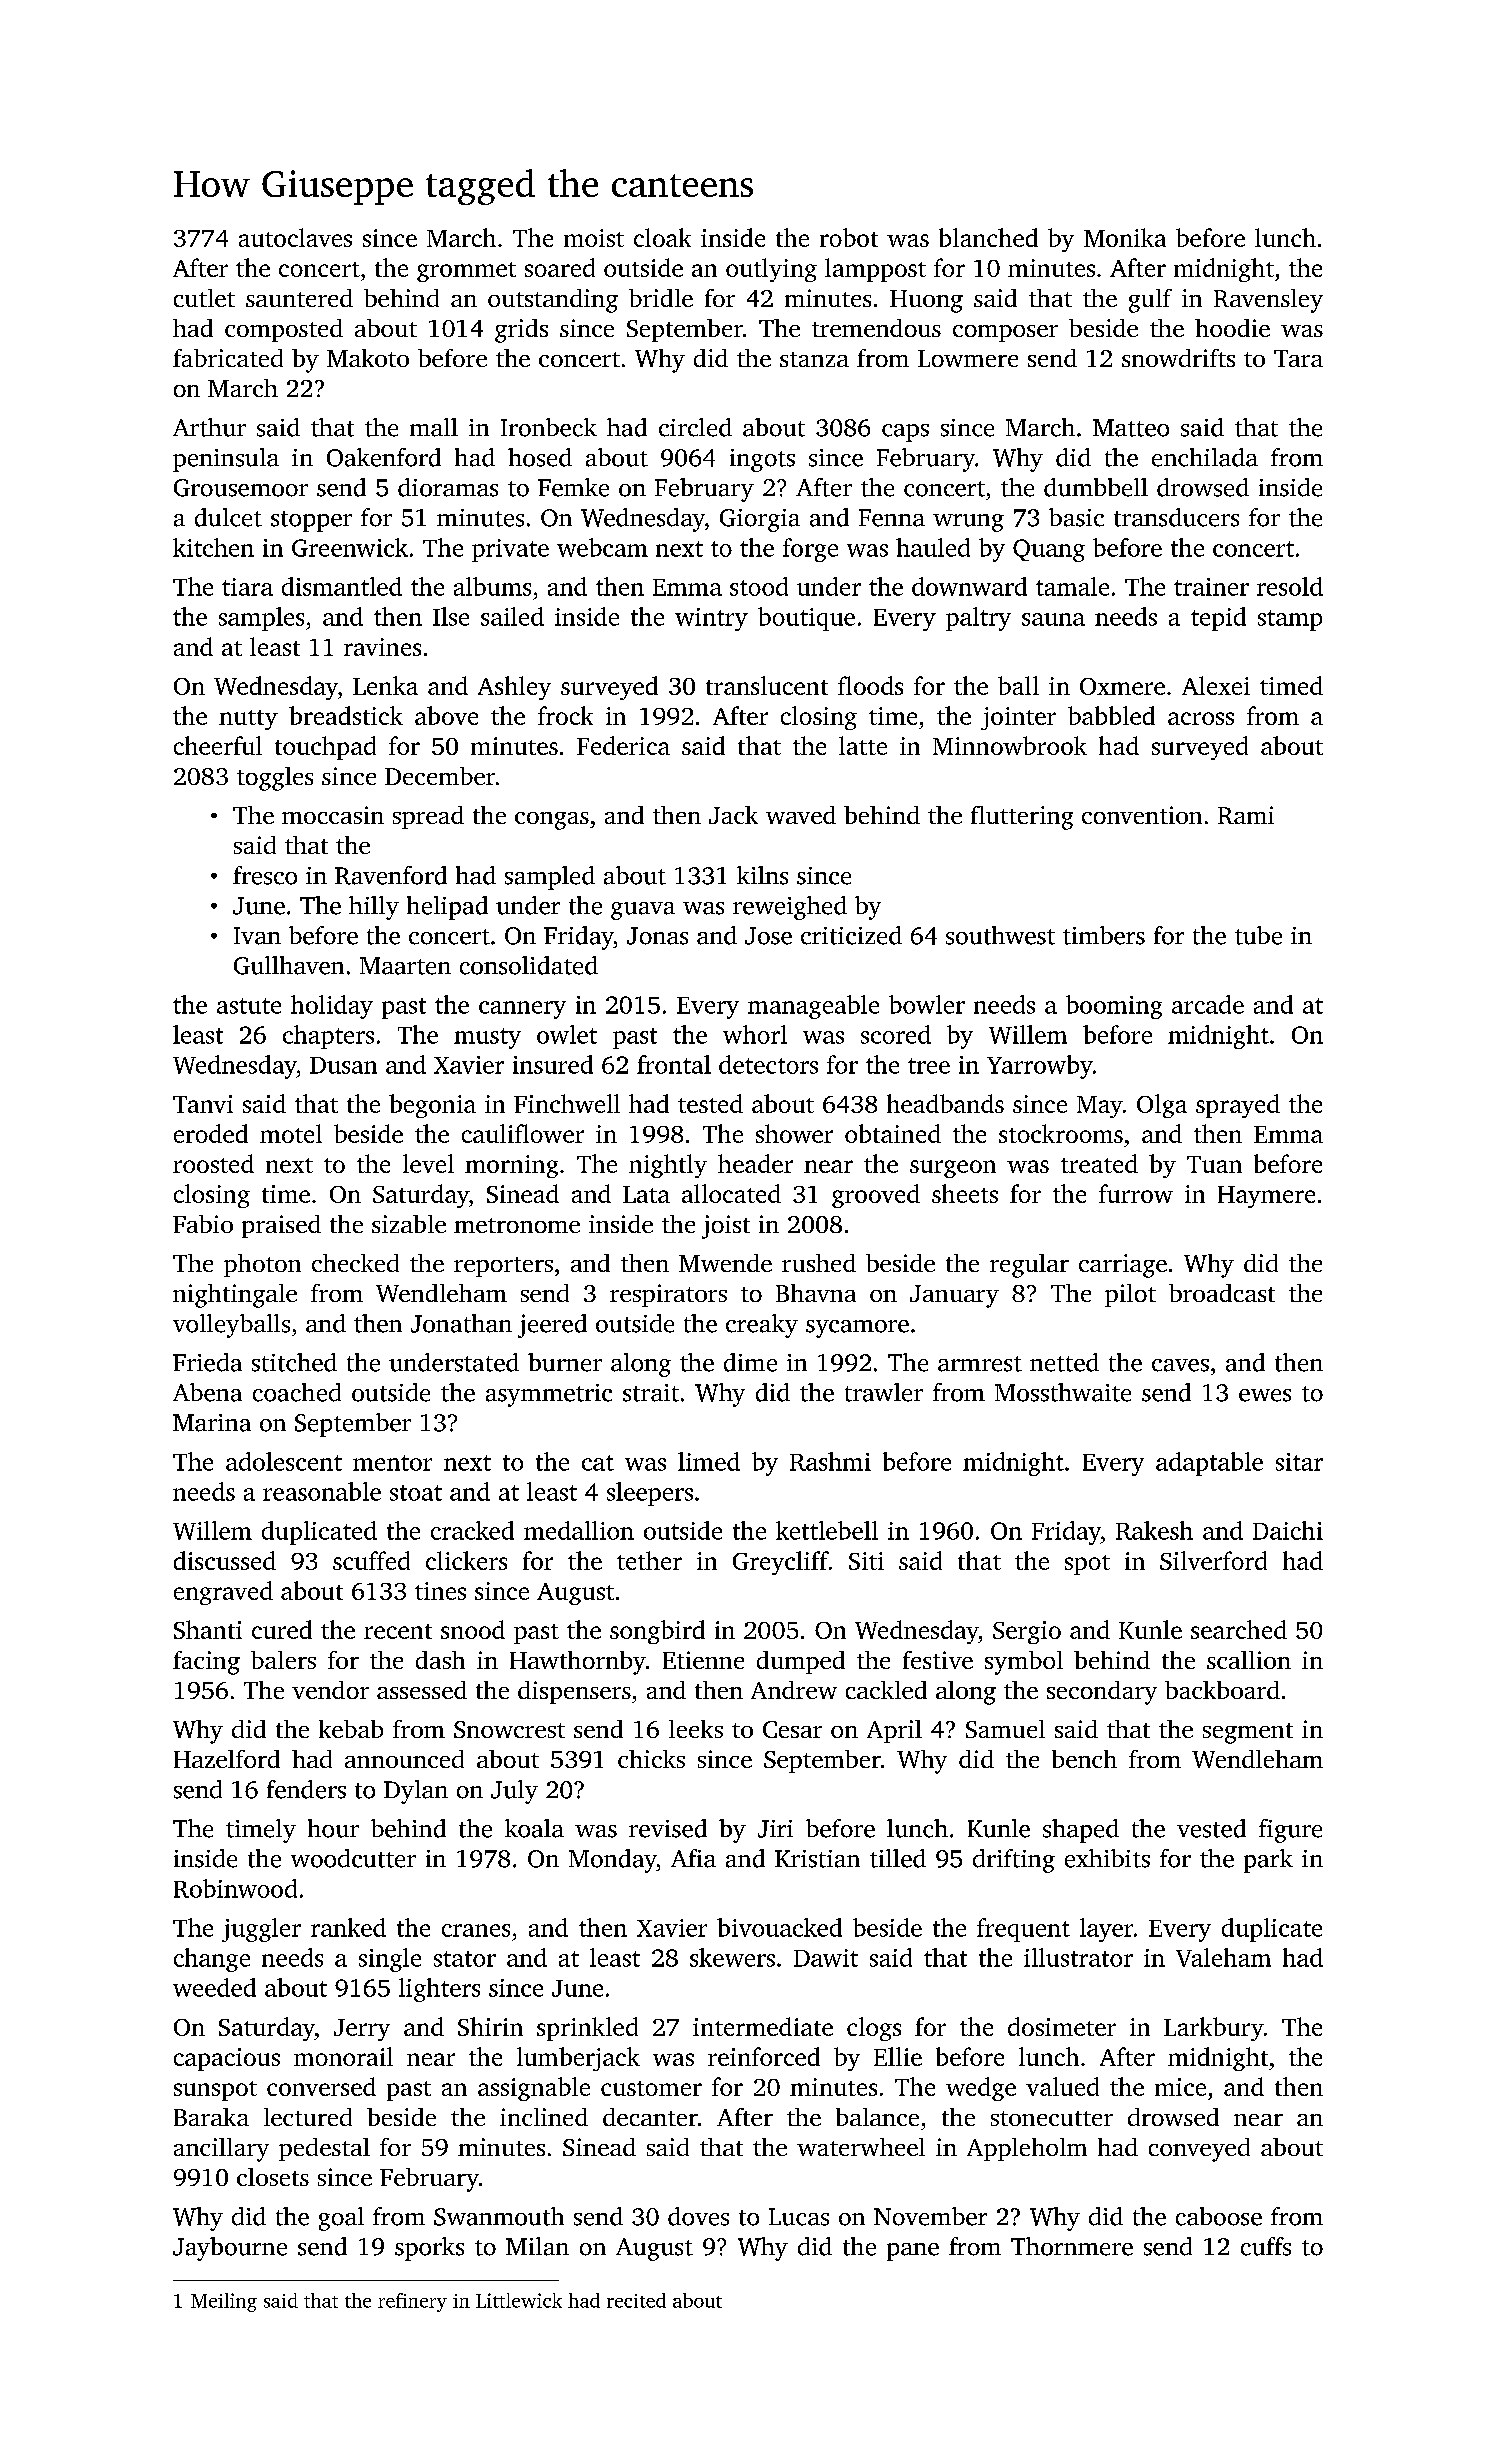 This screenshot has height=2464, width=1496. Describe the element at coordinates (499, 2216) in the screenshot. I see `Swanmouth` at that location.
